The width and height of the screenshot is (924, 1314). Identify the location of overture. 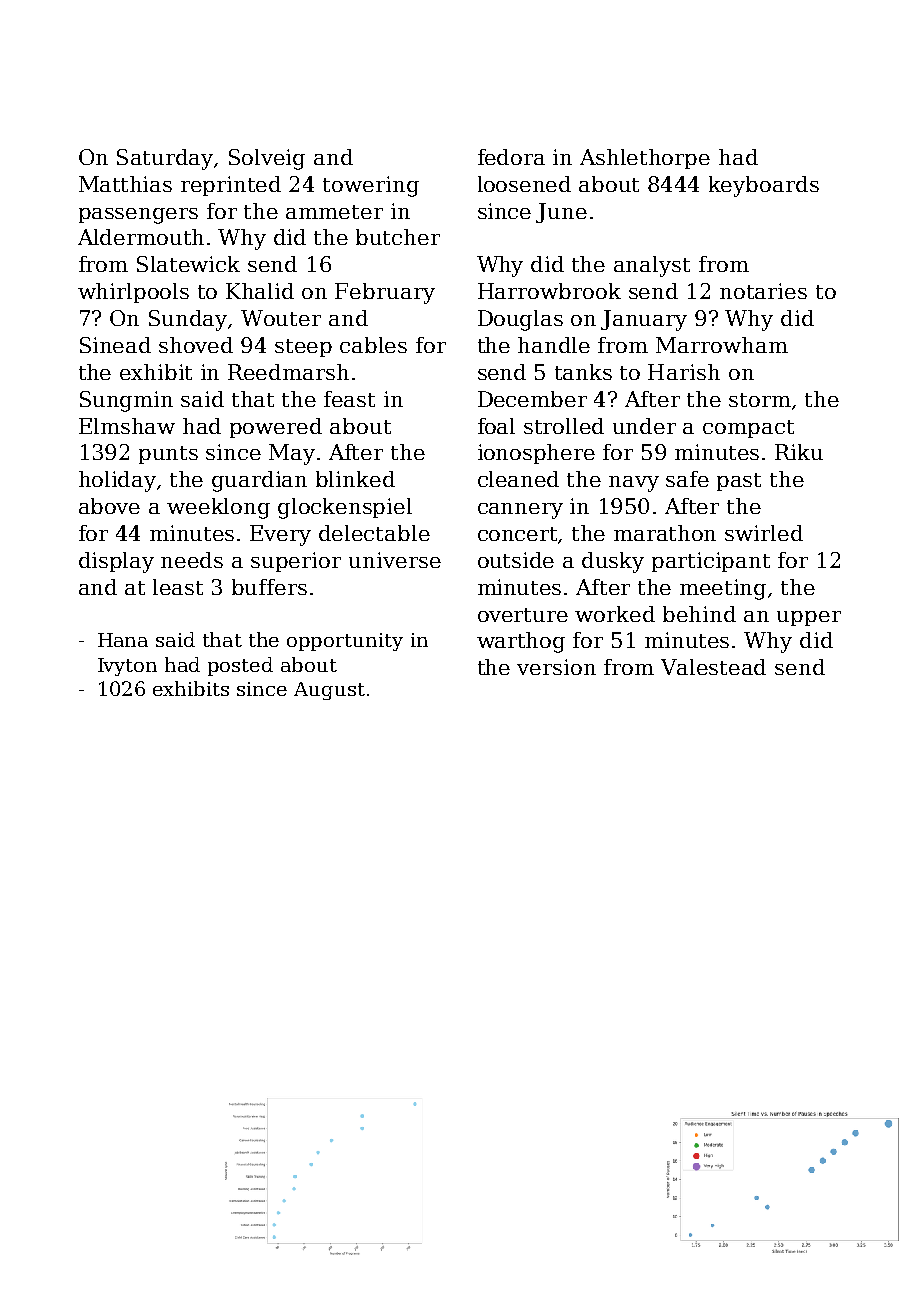
(523, 615).
